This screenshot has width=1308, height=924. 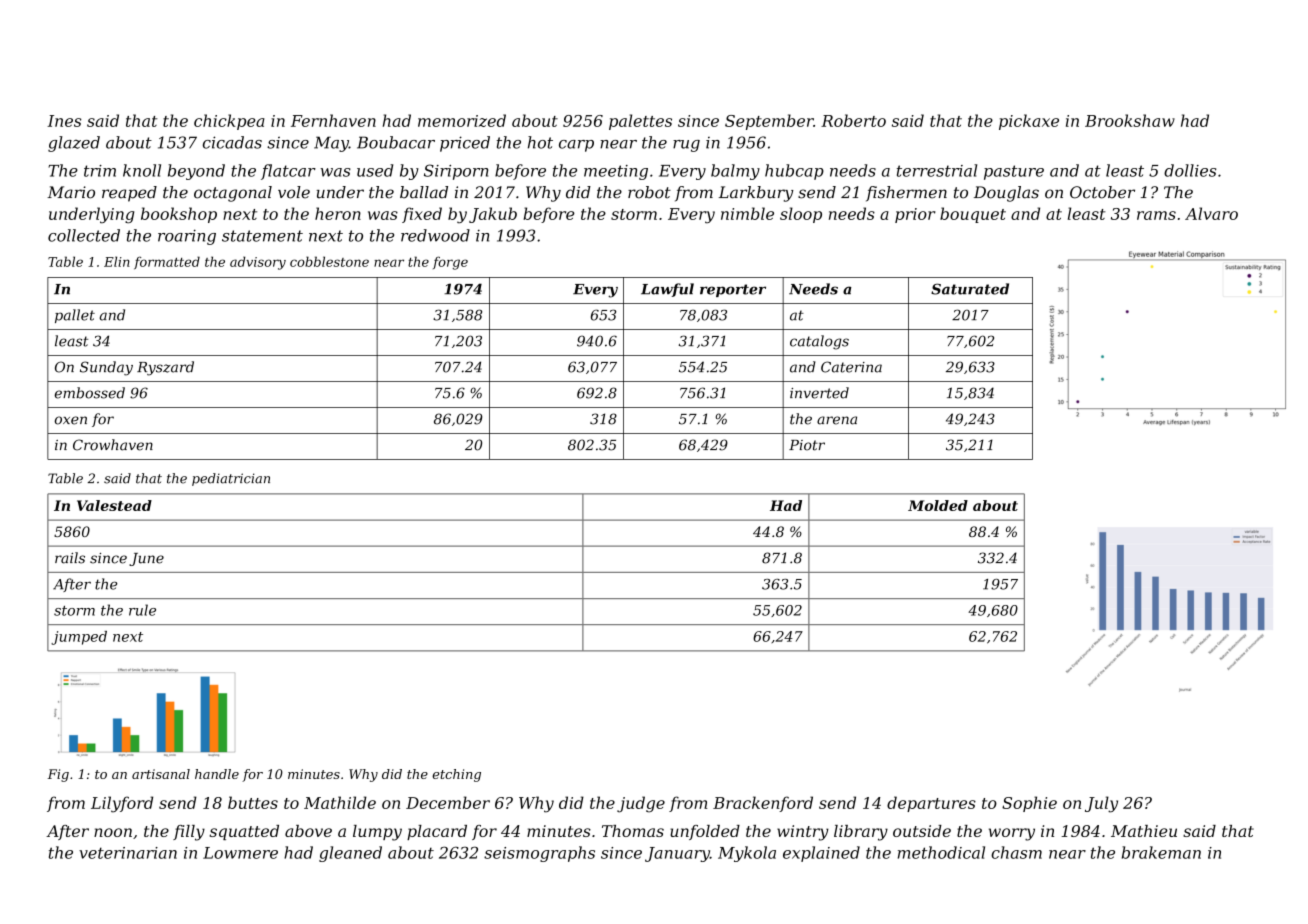 What do you see at coordinates (142, 610) in the screenshot?
I see `rule` at bounding box center [142, 610].
